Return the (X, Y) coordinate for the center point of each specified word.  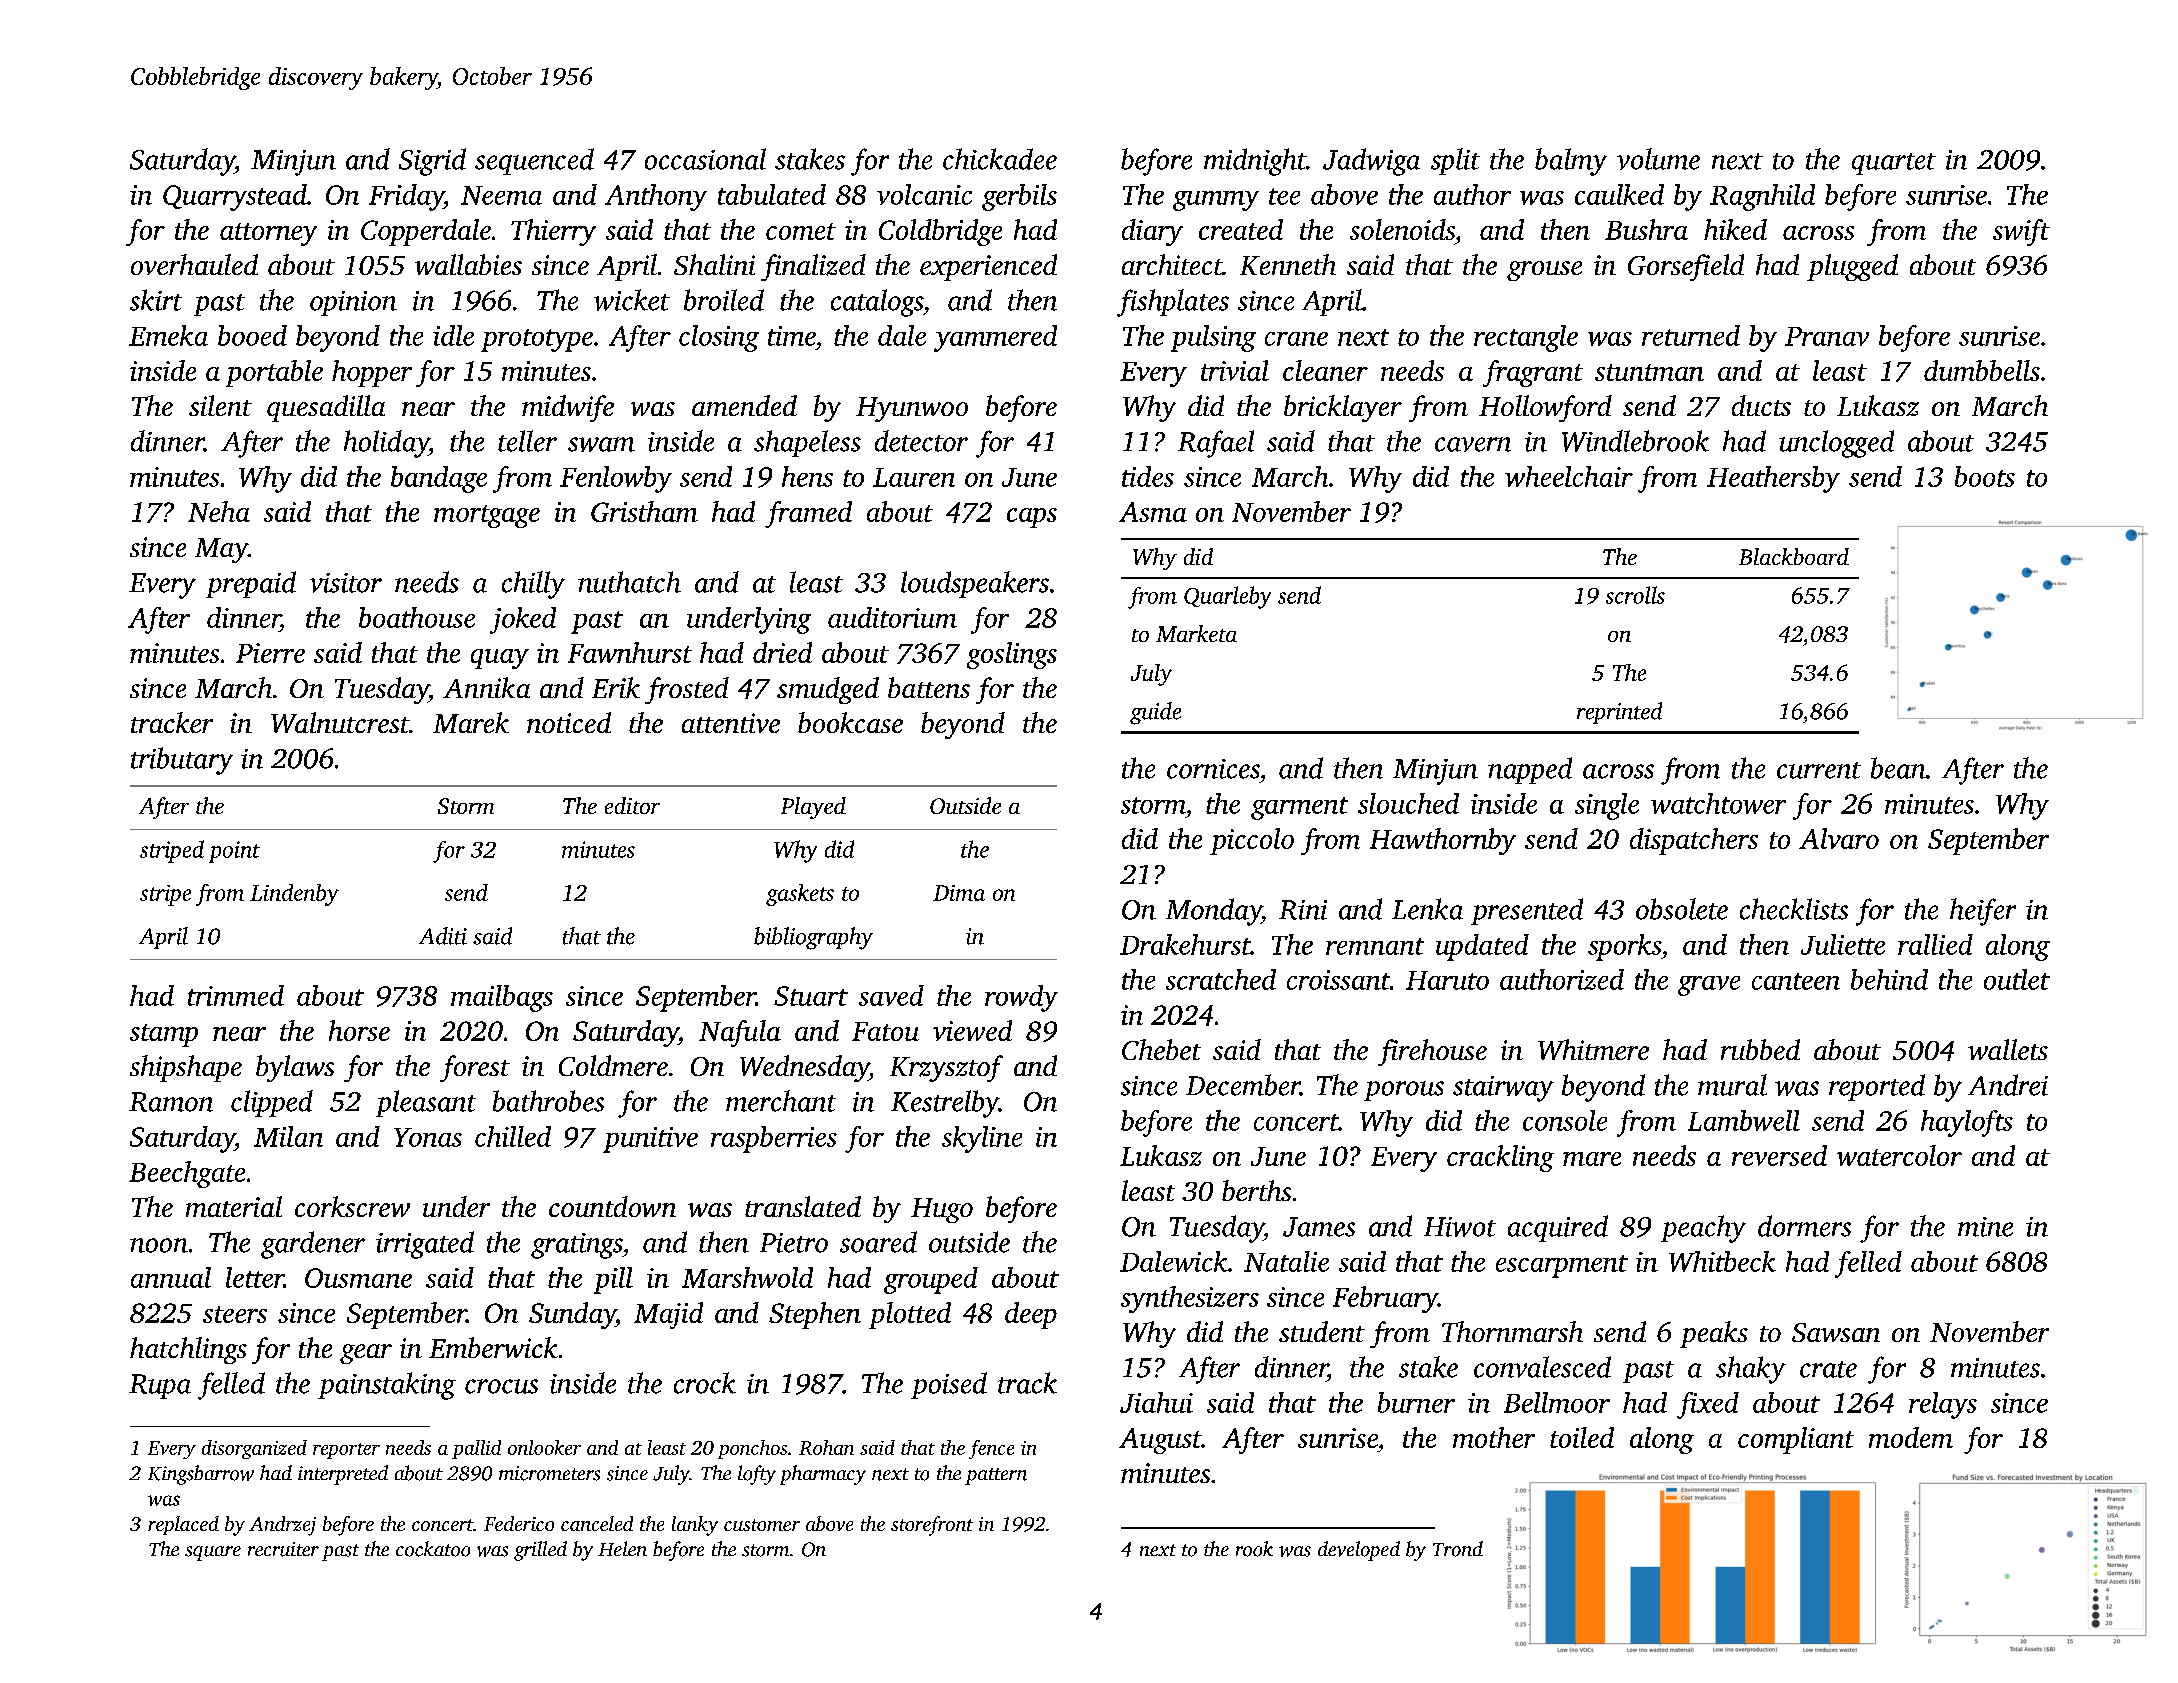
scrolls (1635, 595)
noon (159, 1245)
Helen (622, 1548)
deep (1031, 1315)
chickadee (1000, 159)
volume (1658, 159)
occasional (705, 159)
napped (1530, 770)
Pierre (270, 653)
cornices (1213, 769)
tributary (182, 761)
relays (1943, 1405)
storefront (932, 1526)
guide (1155, 713)
